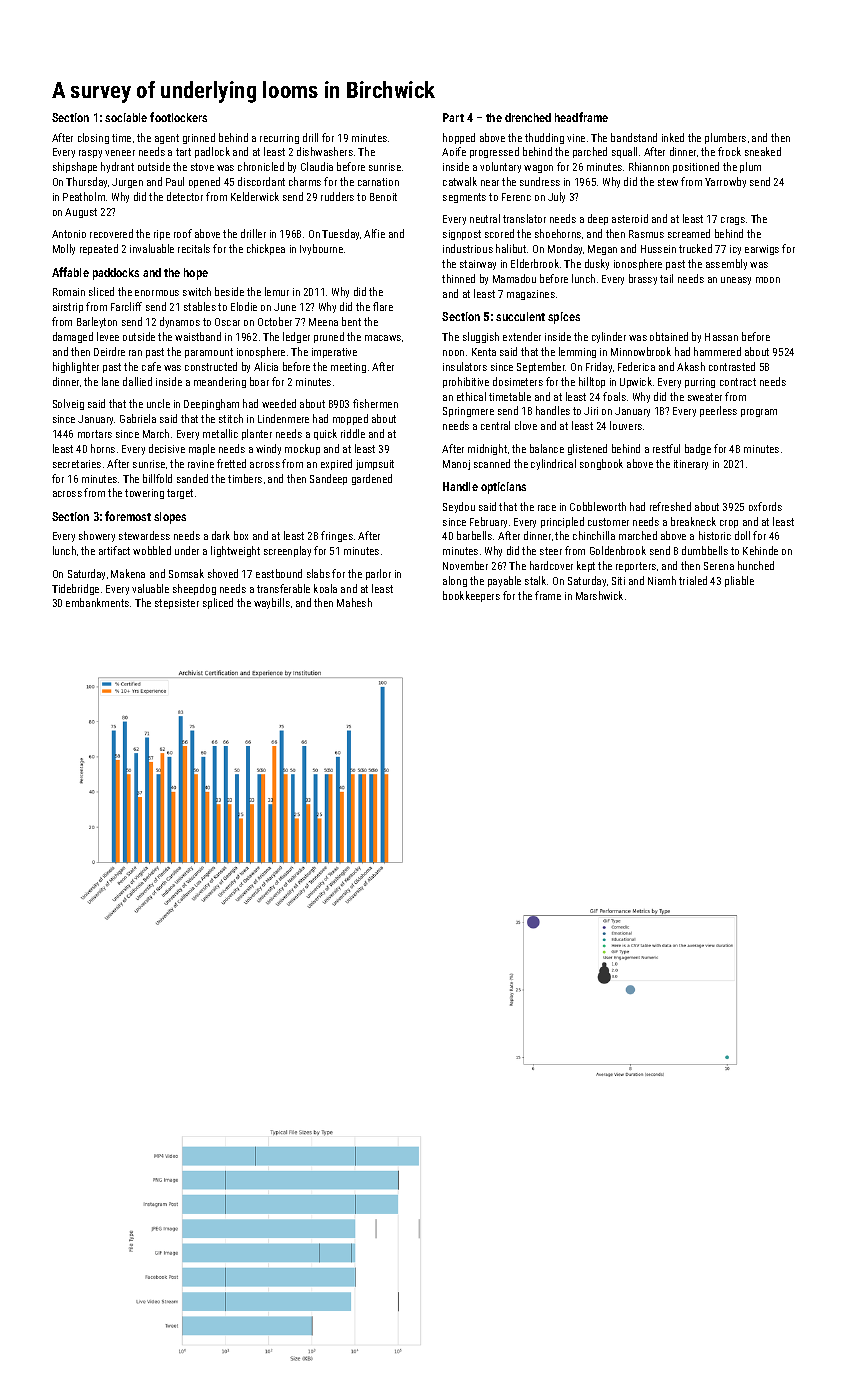 This image has height=1400, width=849. I want to click on magazines, so click(531, 295).
